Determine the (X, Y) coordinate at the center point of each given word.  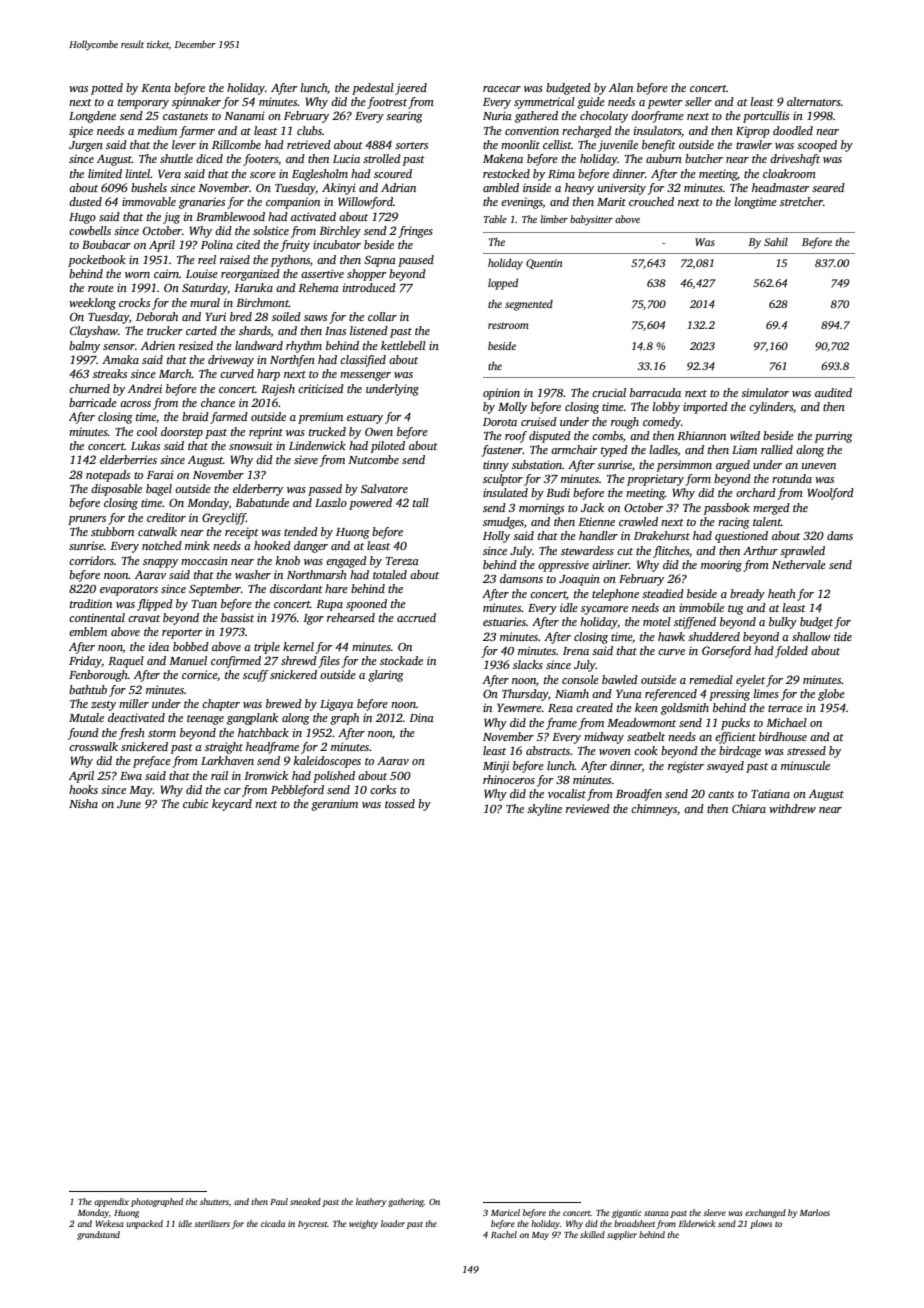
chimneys (654, 810)
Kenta (156, 88)
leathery (371, 1202)
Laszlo (331, 502)
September (215, 590)
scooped (817, 146)
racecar (502, 89)
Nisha (83, 803)
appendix (111, 1202)
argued (733, 466)
